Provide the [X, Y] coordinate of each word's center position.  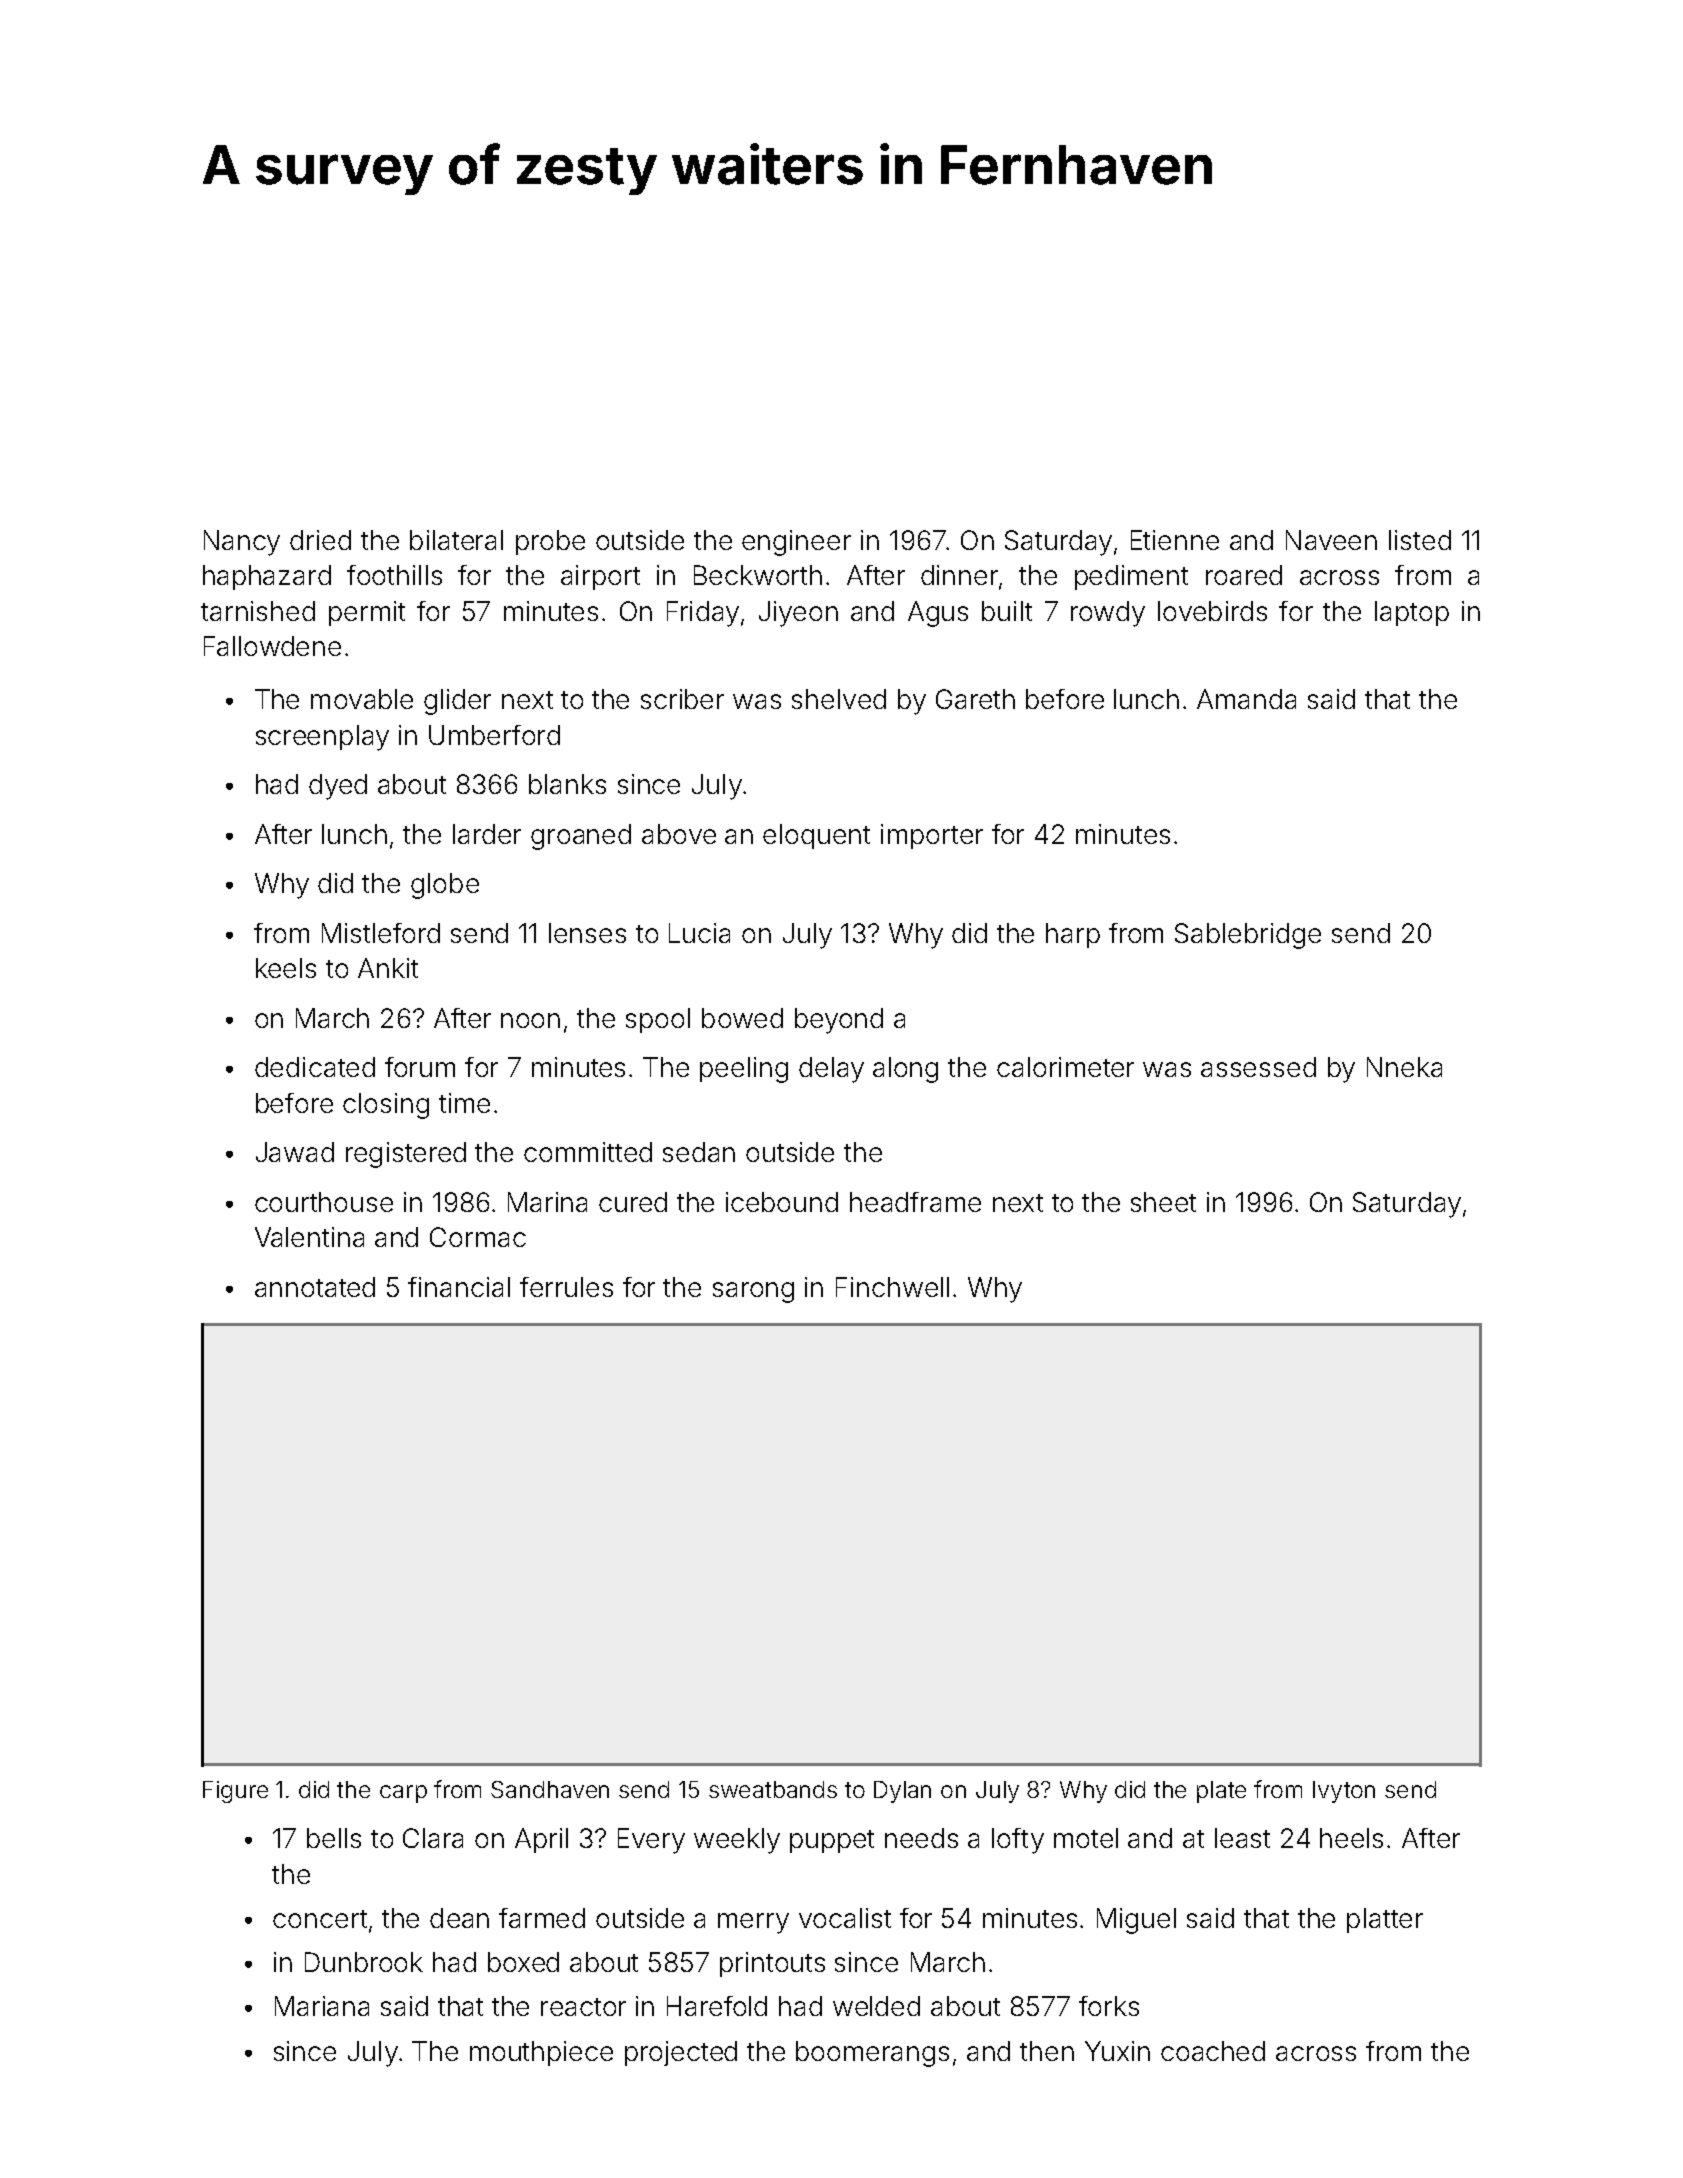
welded [876, 2006]
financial [459, 1287]
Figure [235, 1792]
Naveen [1331, 540]
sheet [1163, 1202]
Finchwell [892, 1287]
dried [320, 540]
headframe [915, 1202]
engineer [796, 543]
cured [633, 1202]
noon [530, 1020]
